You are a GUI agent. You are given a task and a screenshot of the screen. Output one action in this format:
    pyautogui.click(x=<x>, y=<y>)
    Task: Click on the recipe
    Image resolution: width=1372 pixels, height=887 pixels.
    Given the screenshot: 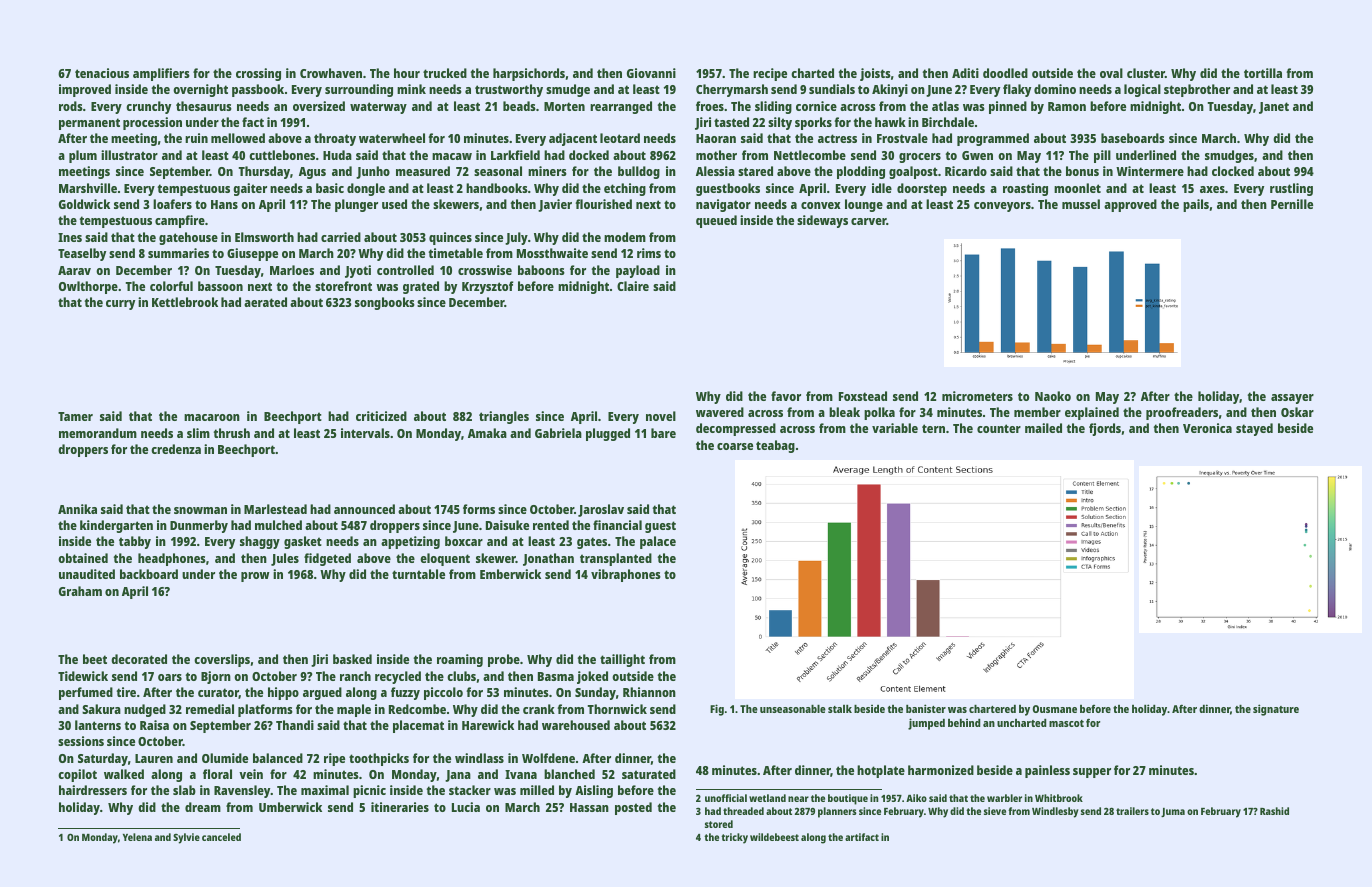 What is the action you would take?
    pyautogui.click(x=770, y=74)
